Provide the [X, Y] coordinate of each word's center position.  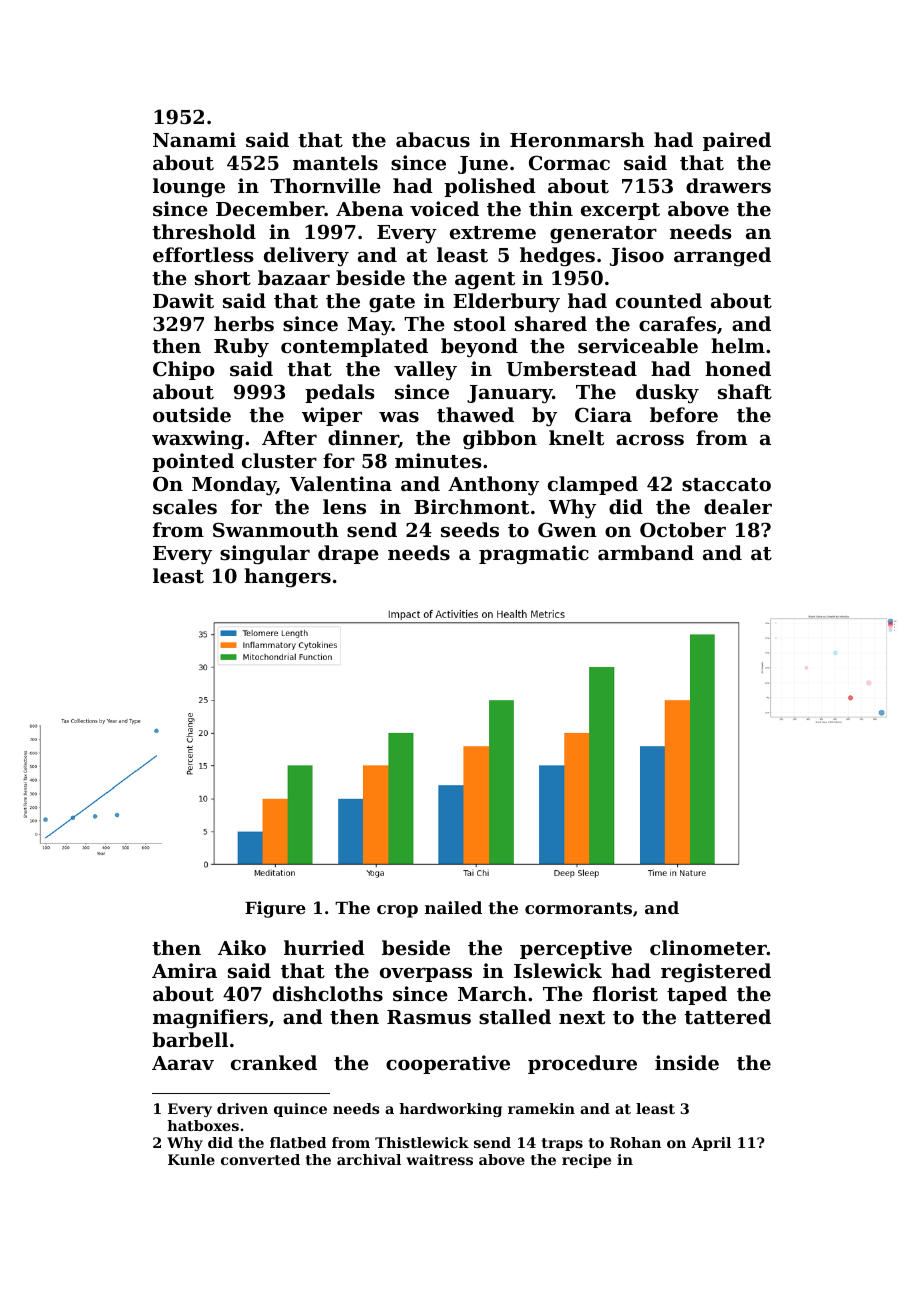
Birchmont [471, 506]
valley [425, 371]
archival [369, 1159]
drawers [728, 185]
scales [185, 507]
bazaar [294, 277]
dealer [738, 506]
